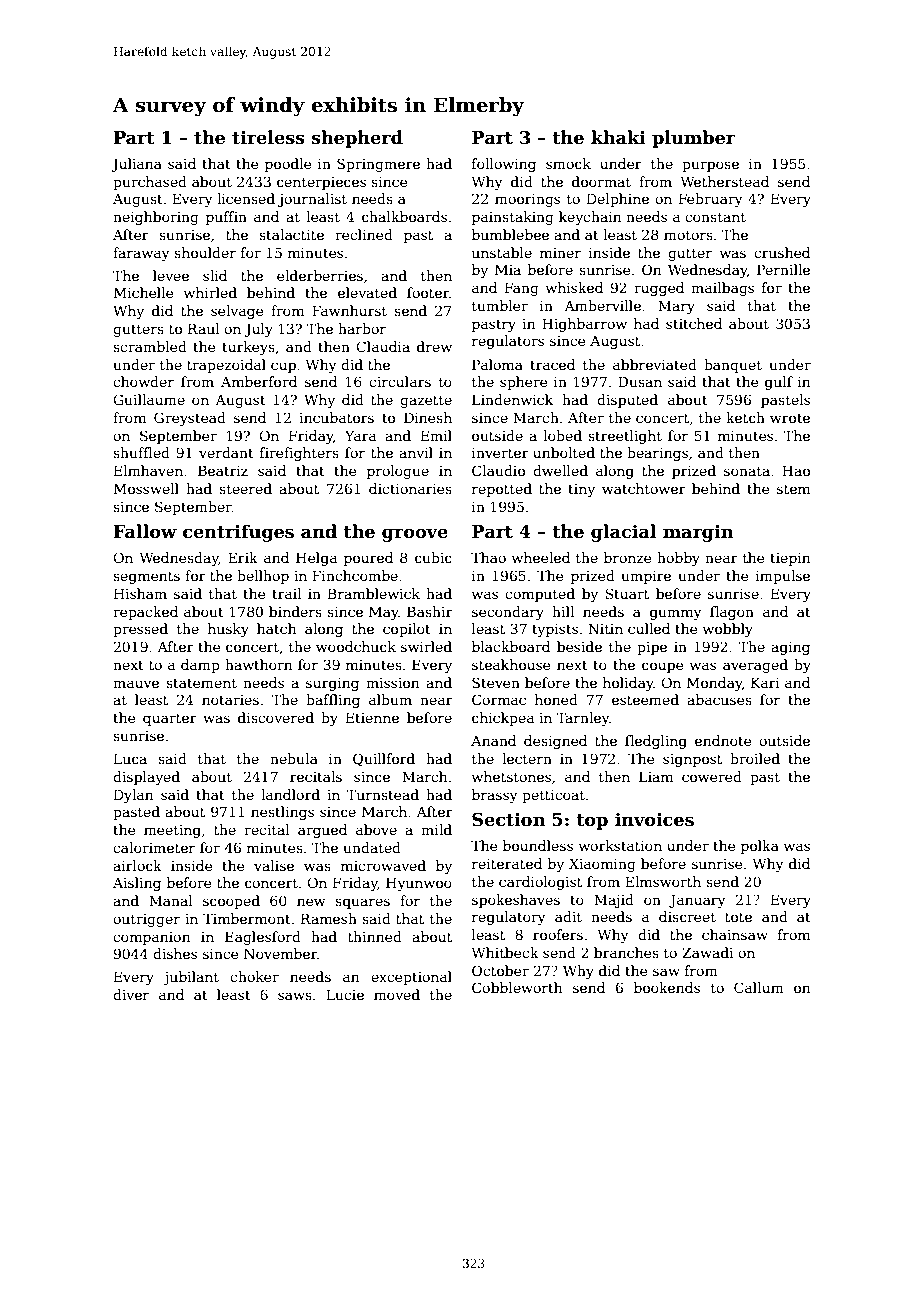 The width and height of the image is (924, 1308). What do you see at coordinates (724, 181) in the image?
I see `Wetherstead` at bounding box center [724, 181].
